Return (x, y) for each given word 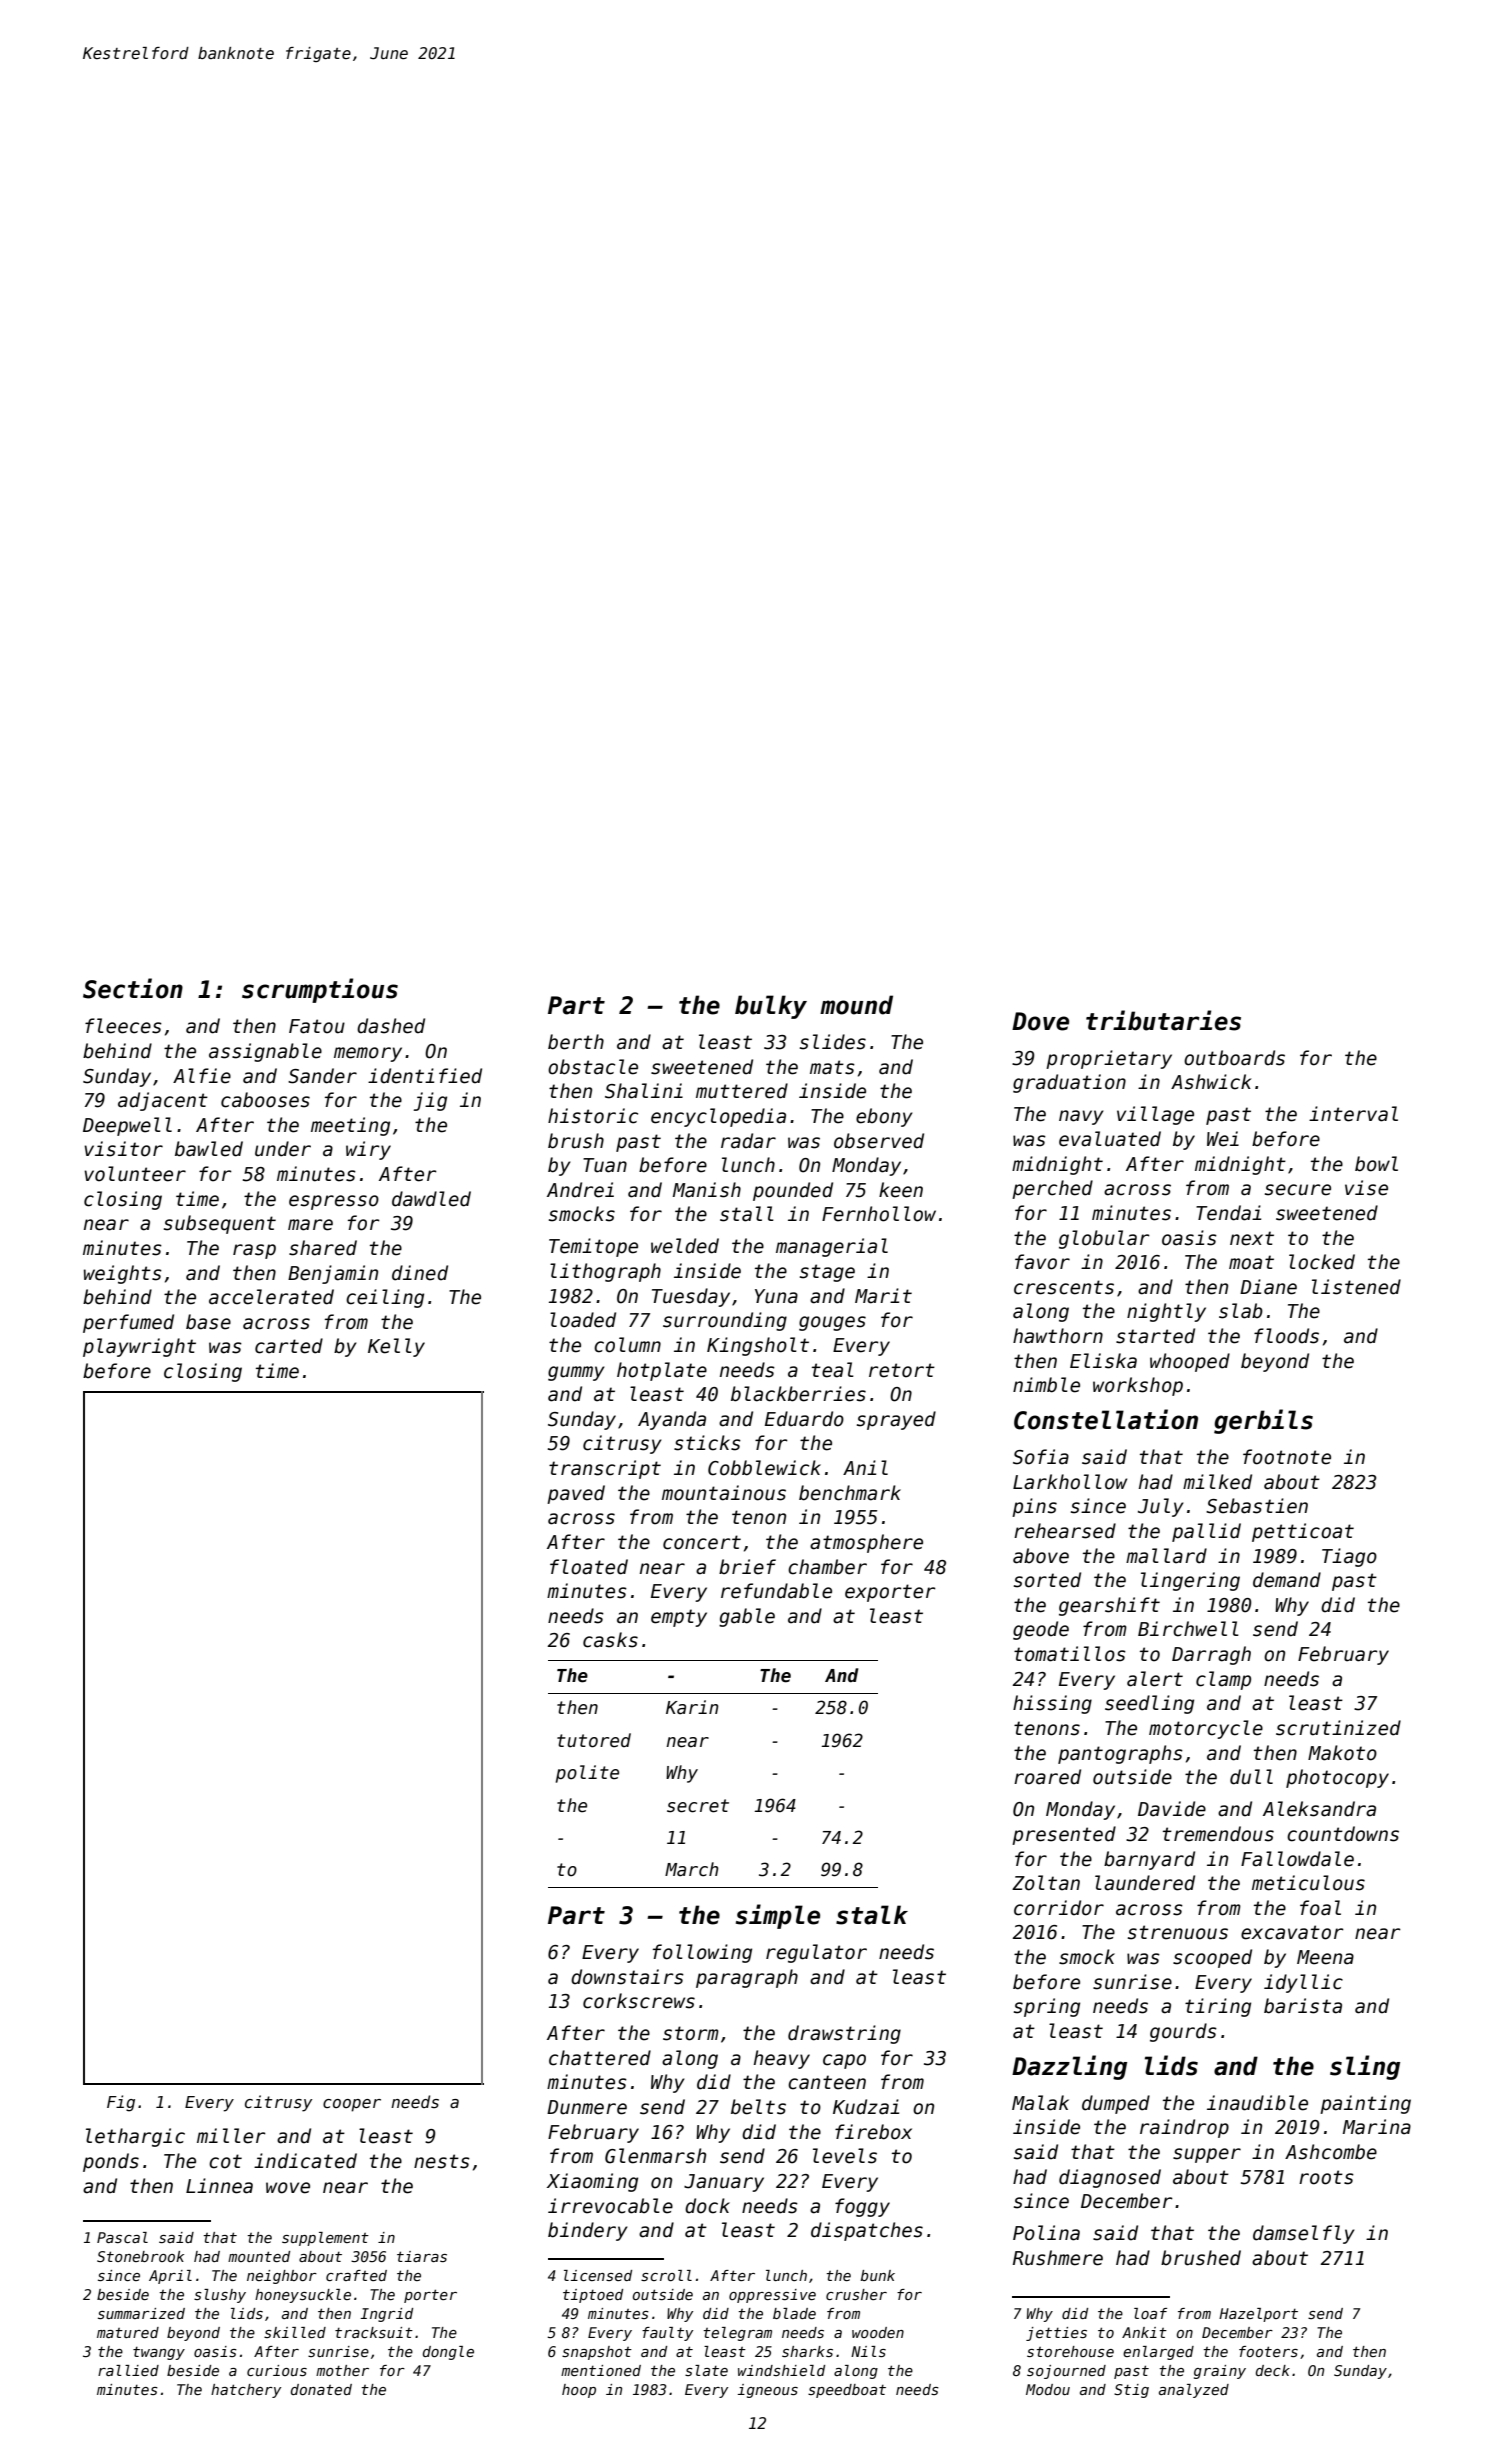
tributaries (1163, 1020)
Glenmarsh (655, 2156)
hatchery (246, 2391)
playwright (139, 1347)
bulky (771, 1007)
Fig (121, 2103)
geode (1041, 1630)
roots (1326, 2177)
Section (133, 988)
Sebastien (1257, 1506)
